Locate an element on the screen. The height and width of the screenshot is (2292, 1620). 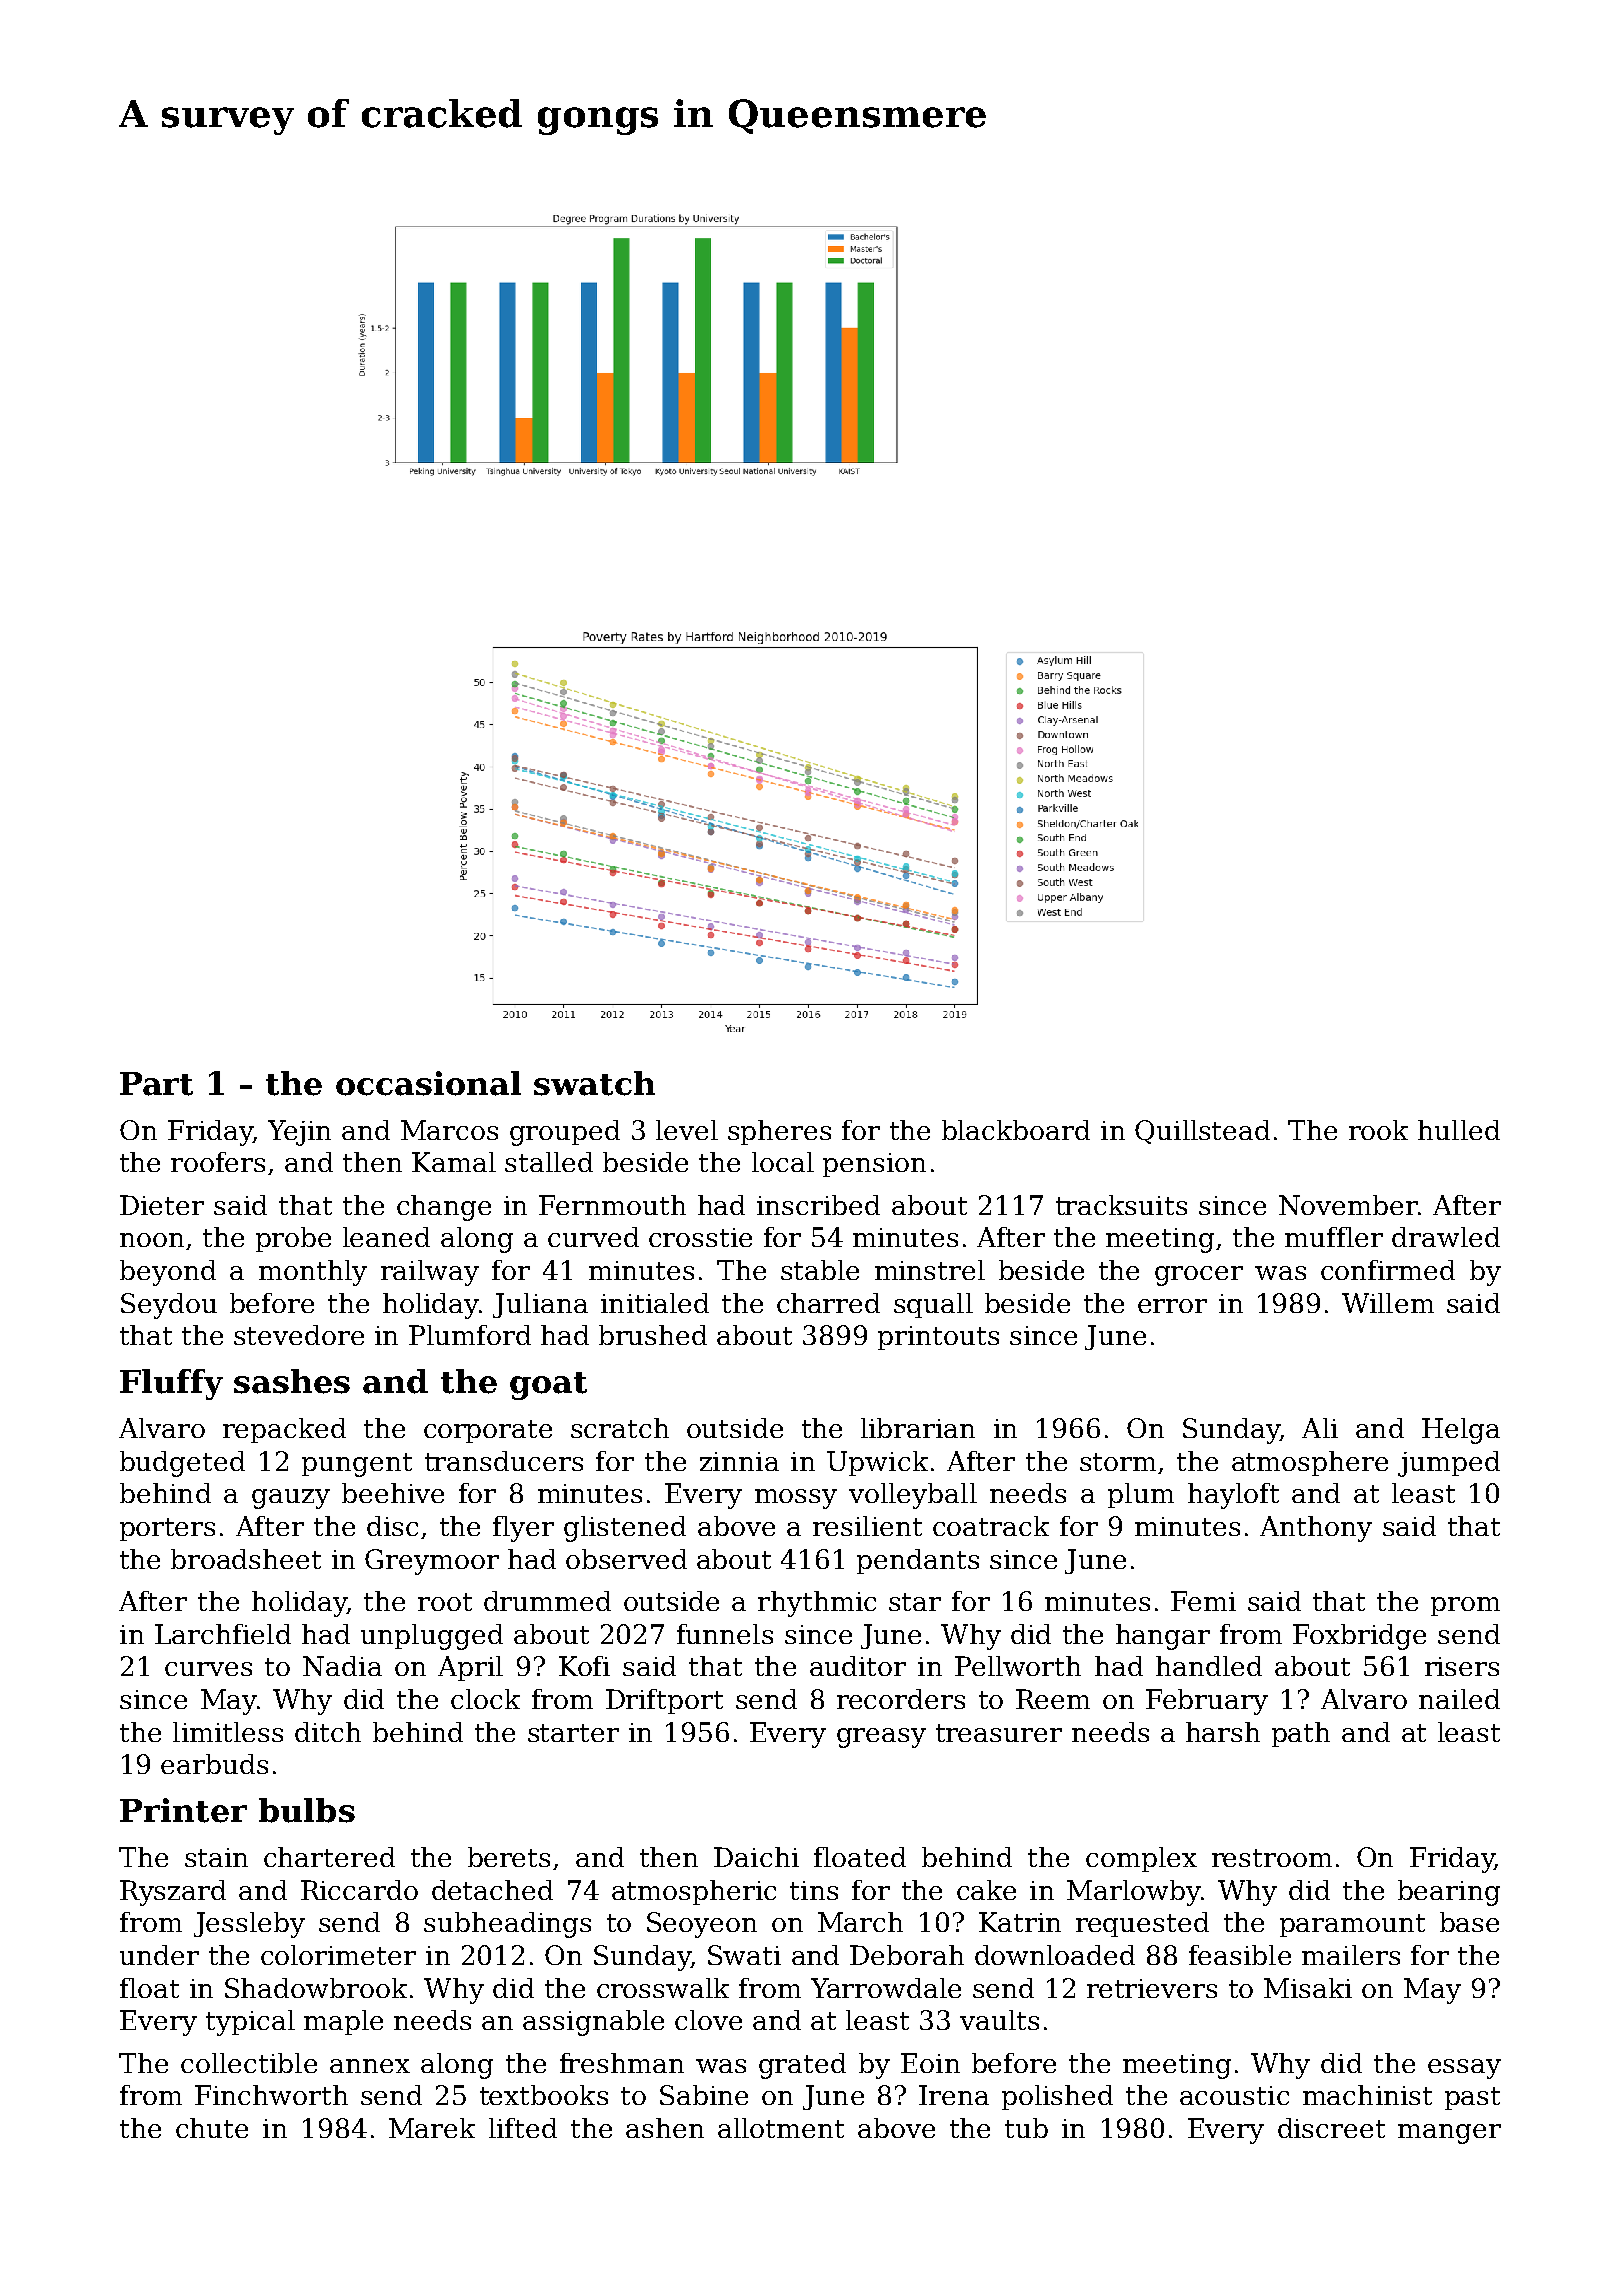
assignable is located at coordinates (593, 2023).
